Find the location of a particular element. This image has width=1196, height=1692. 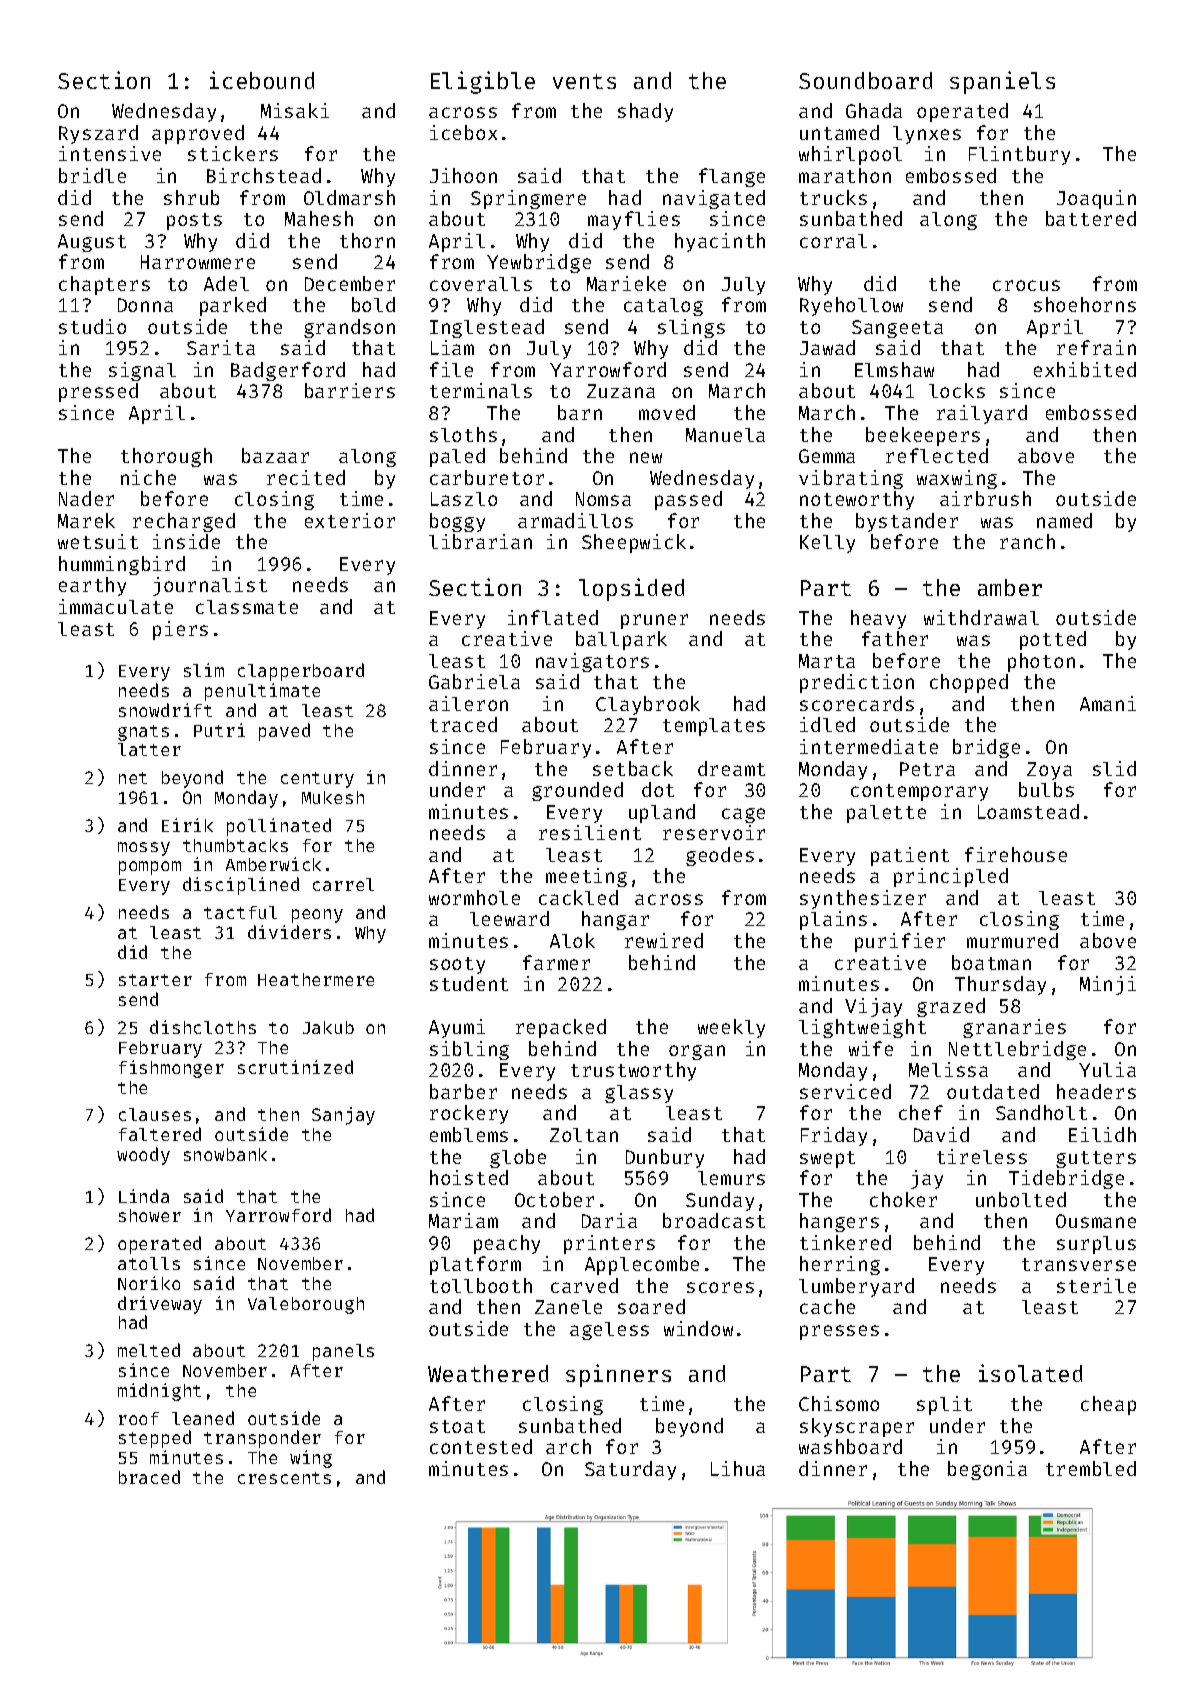

icebound is located at coordinates (262, 80).
